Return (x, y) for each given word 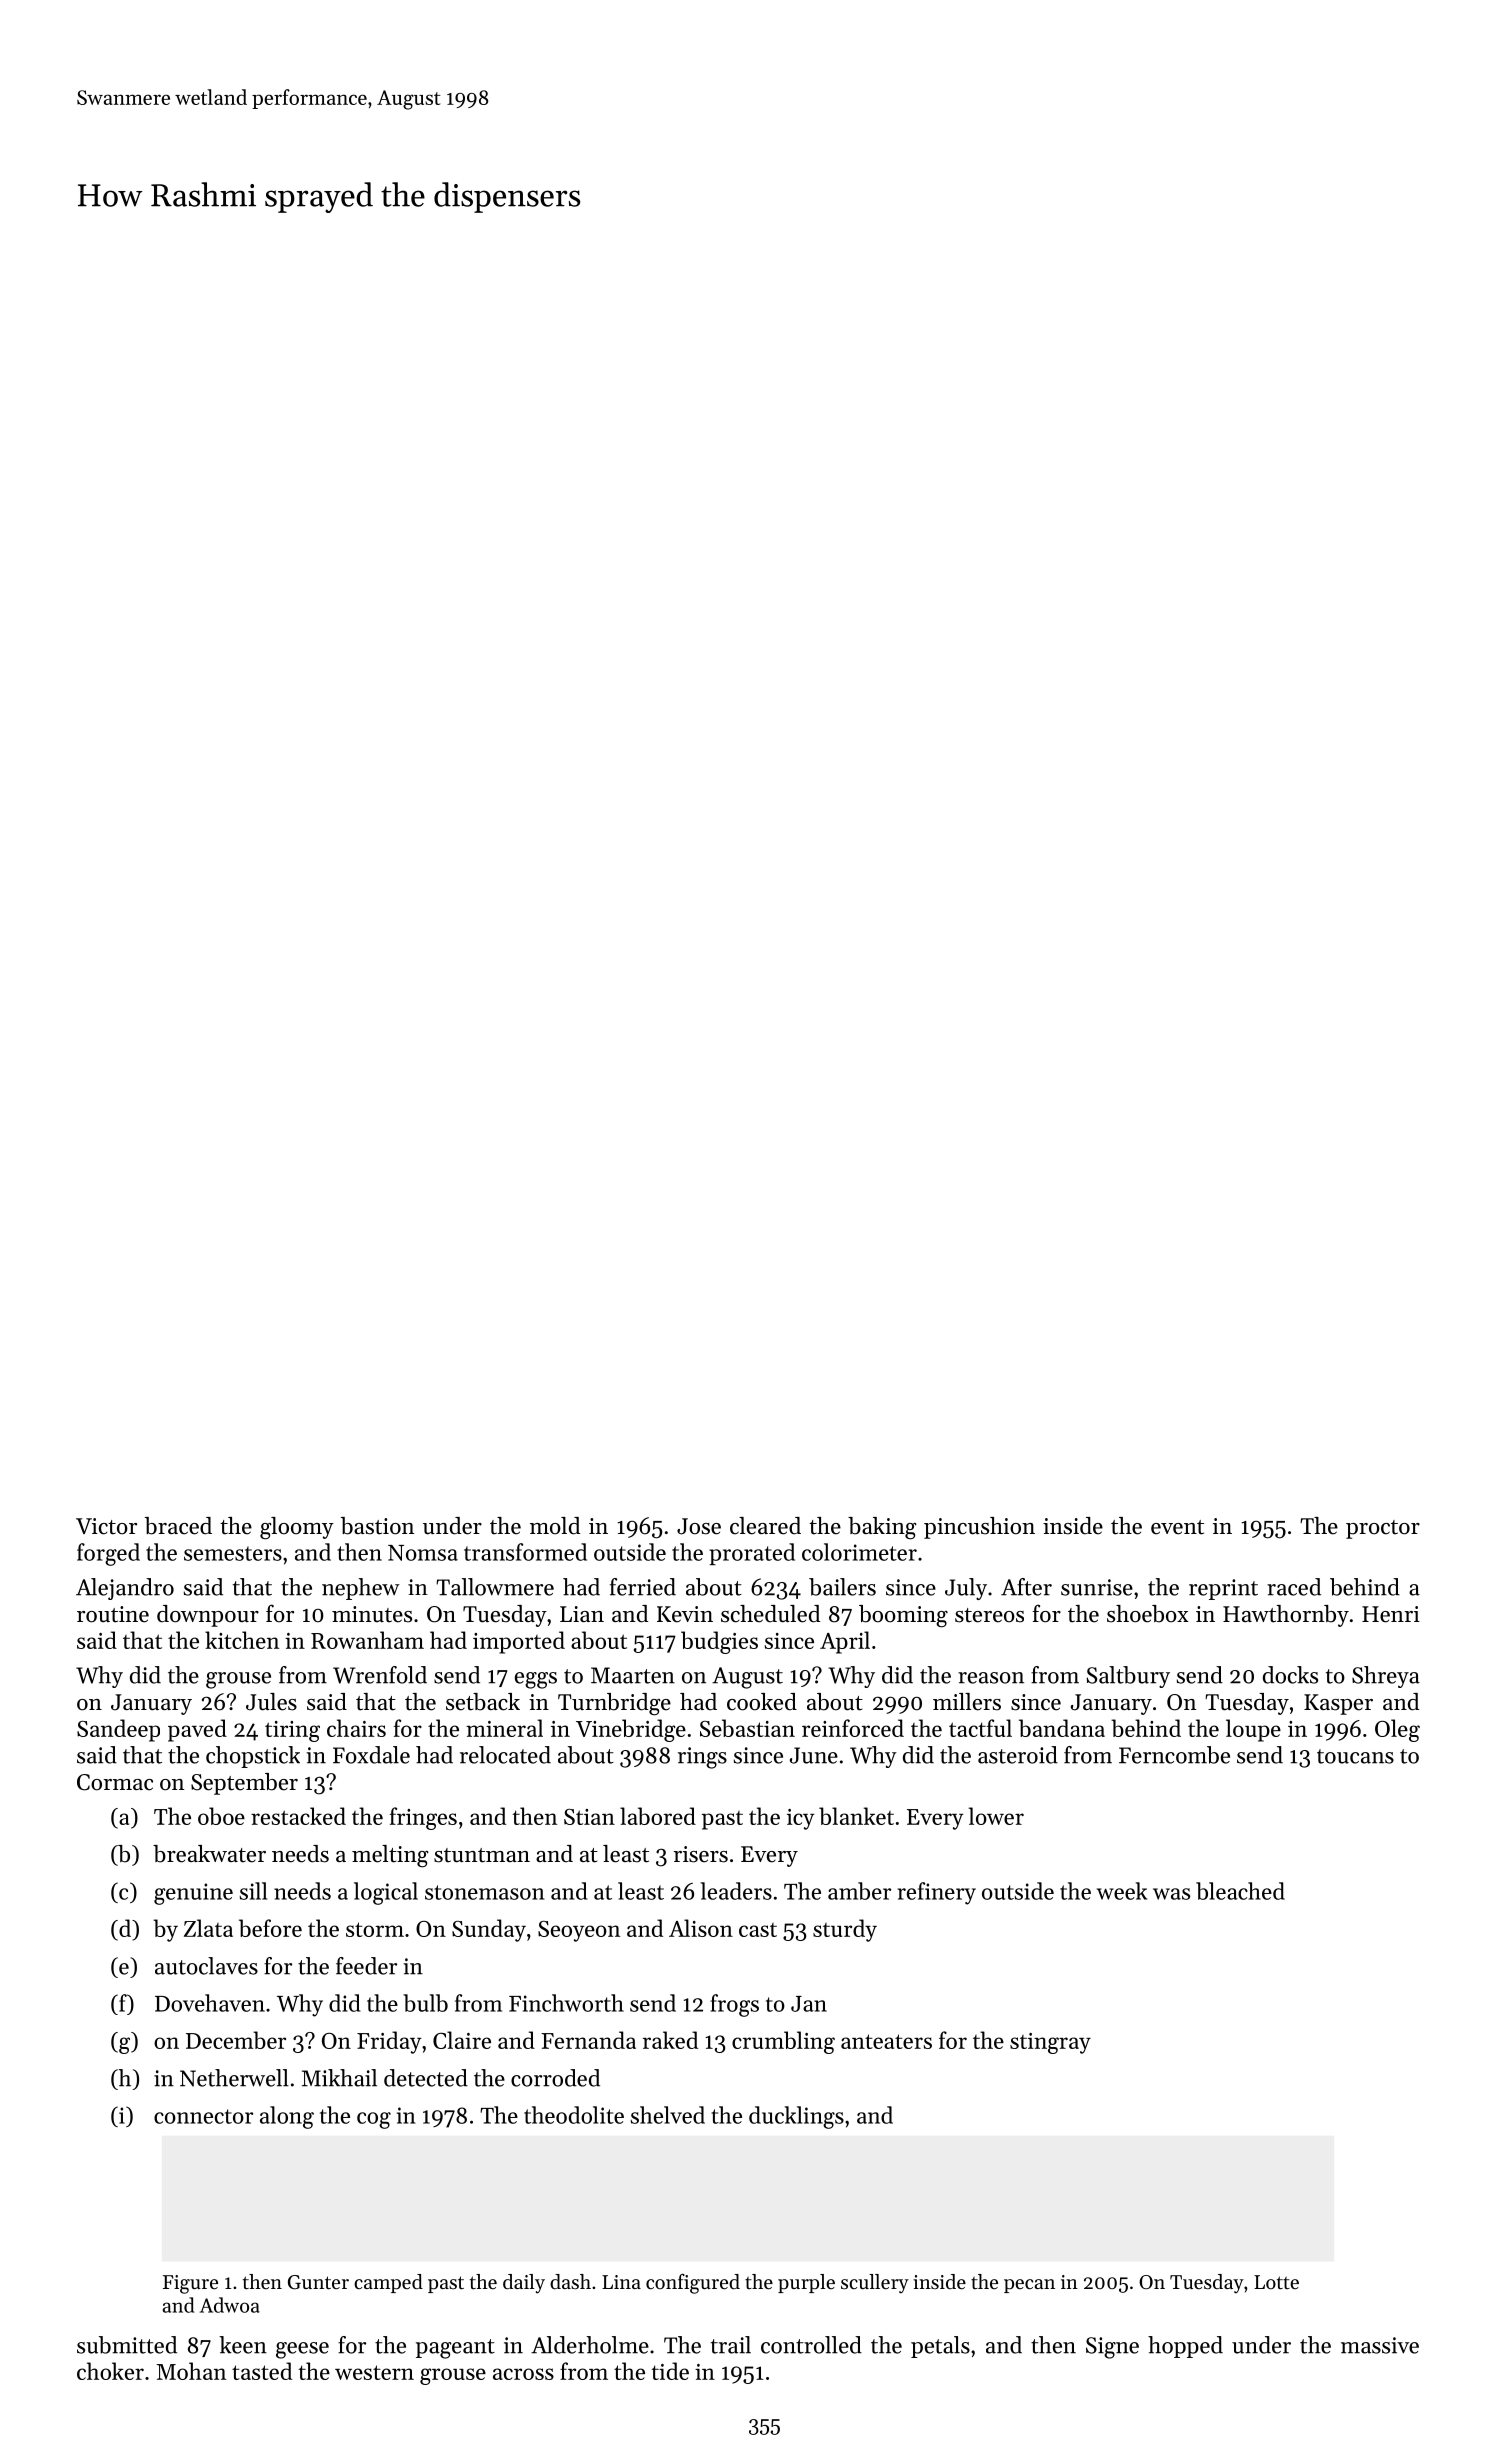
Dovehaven (210, 2003)
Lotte (1276, 2282)
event (1177, 1527)
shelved (668, 2115)
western (374, 2372)
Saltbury (1128, 1677)
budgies (719, 1642)
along (287, 2117)
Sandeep (118, 1730)
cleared (765, 1526)
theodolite (574, 2115)
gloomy (297, 1528)
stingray (1050, 2043)
